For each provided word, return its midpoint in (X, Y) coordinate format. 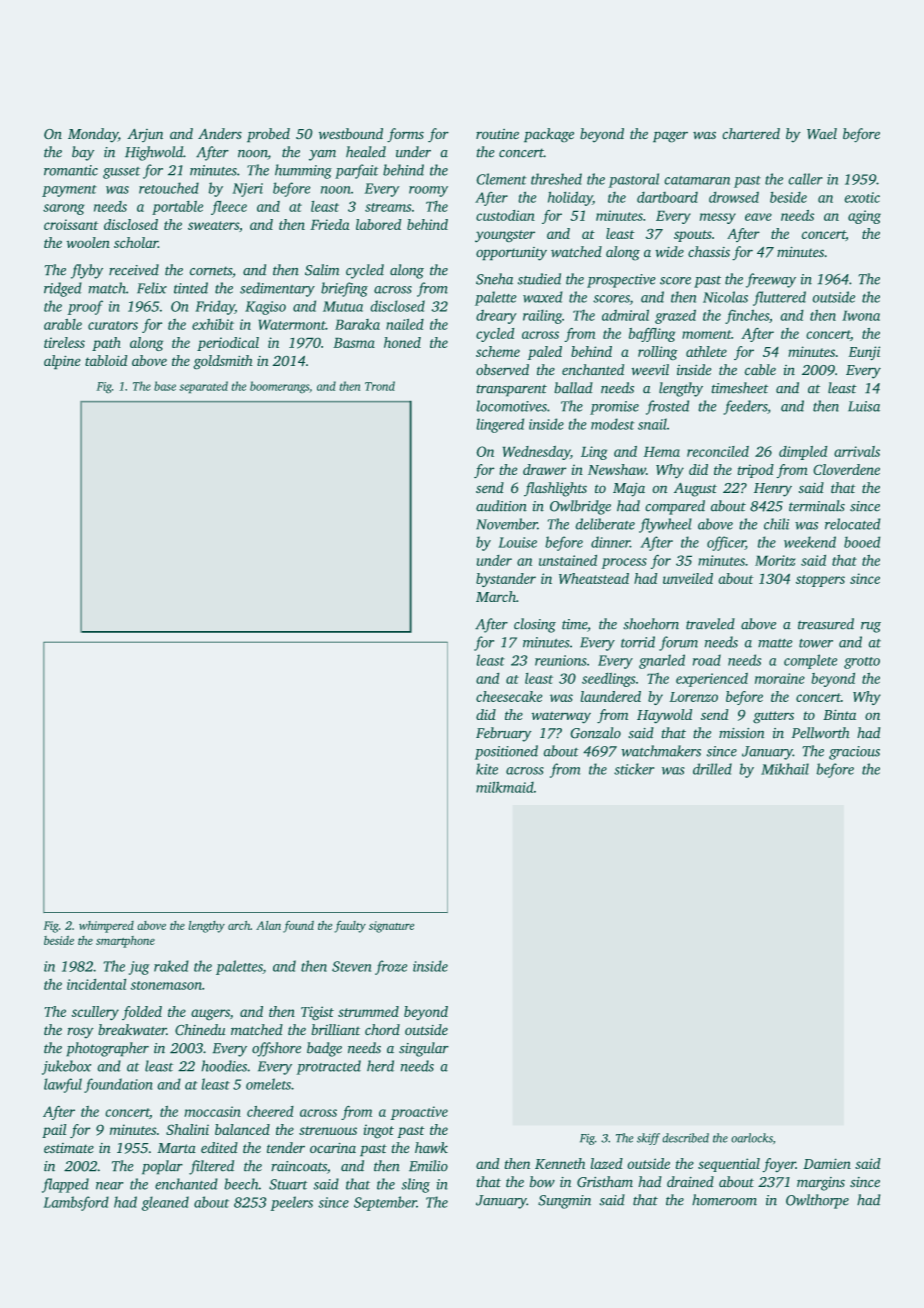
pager (670, 137)
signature (391, 927)
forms (405, 135)
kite (487, 769)
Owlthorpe (817, 1201)
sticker (634, 769)
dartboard (667, 197)
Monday (93, 135)
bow (542, 1182)
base (165, 386)
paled (544, 353)
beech (241, 1184)
